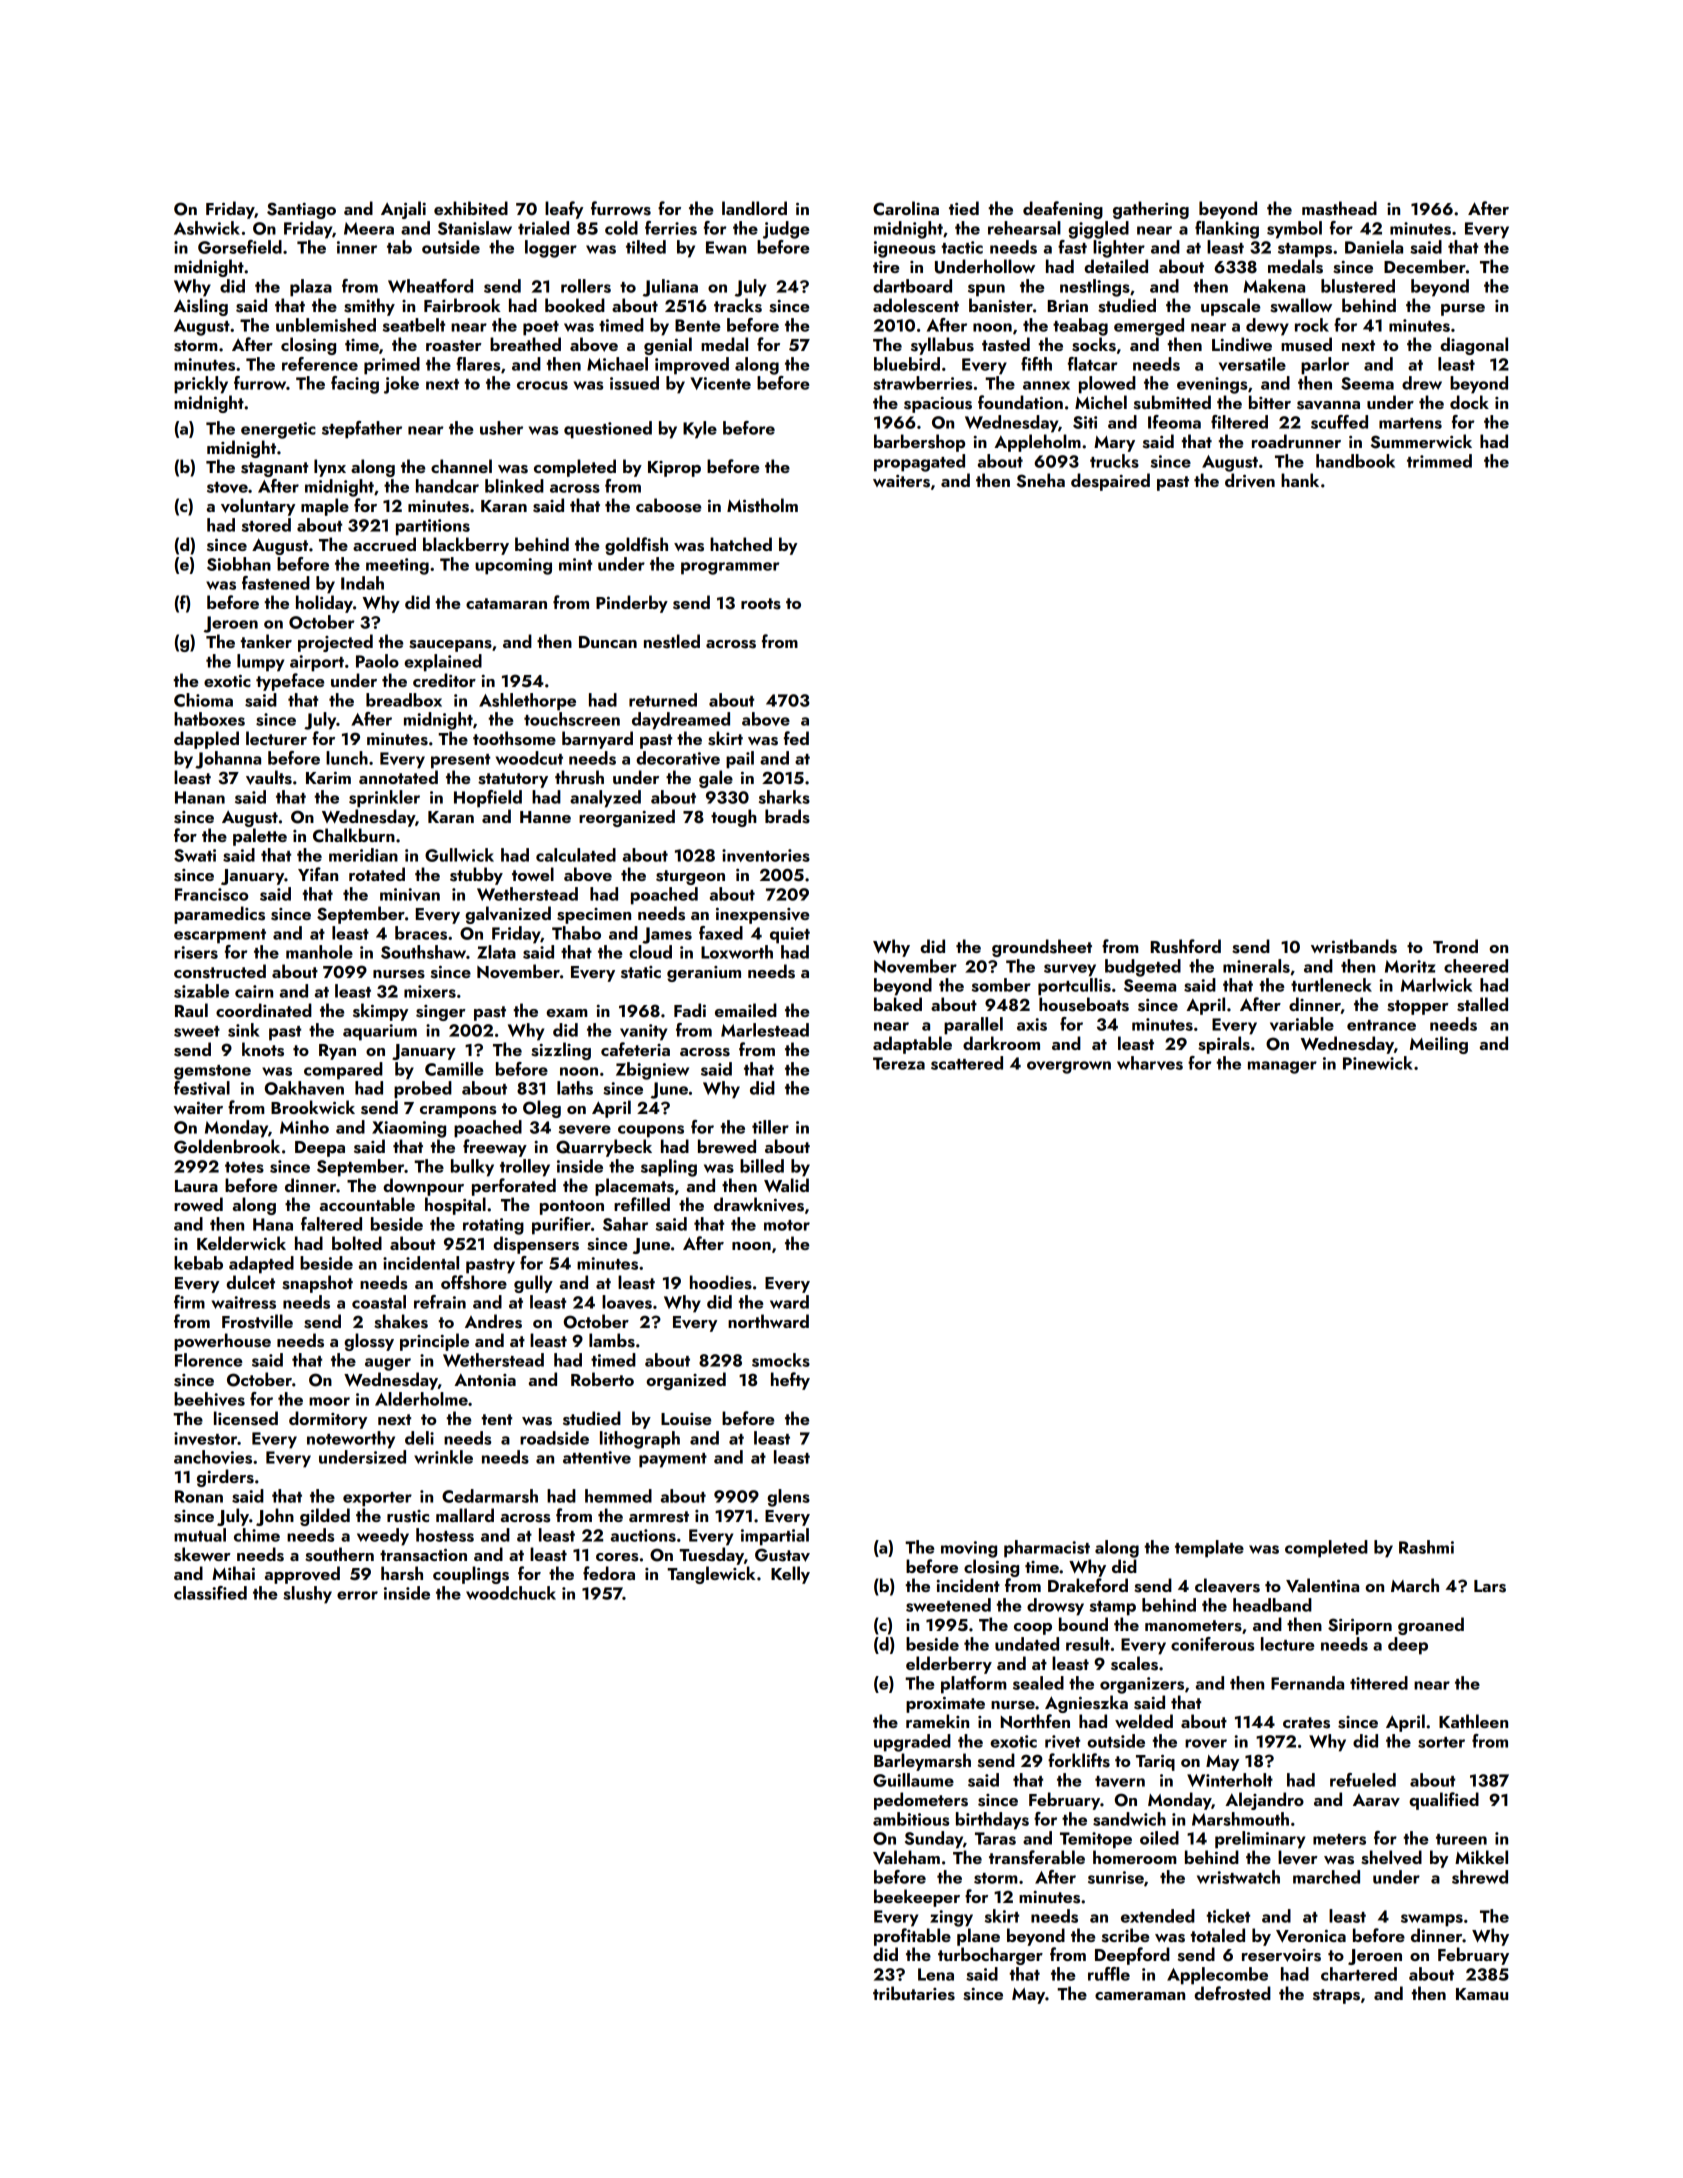  What do you see at coordinates (1374, 247) in the screenshot?
I see `Daniela` at bounding box center [1374, 247].
